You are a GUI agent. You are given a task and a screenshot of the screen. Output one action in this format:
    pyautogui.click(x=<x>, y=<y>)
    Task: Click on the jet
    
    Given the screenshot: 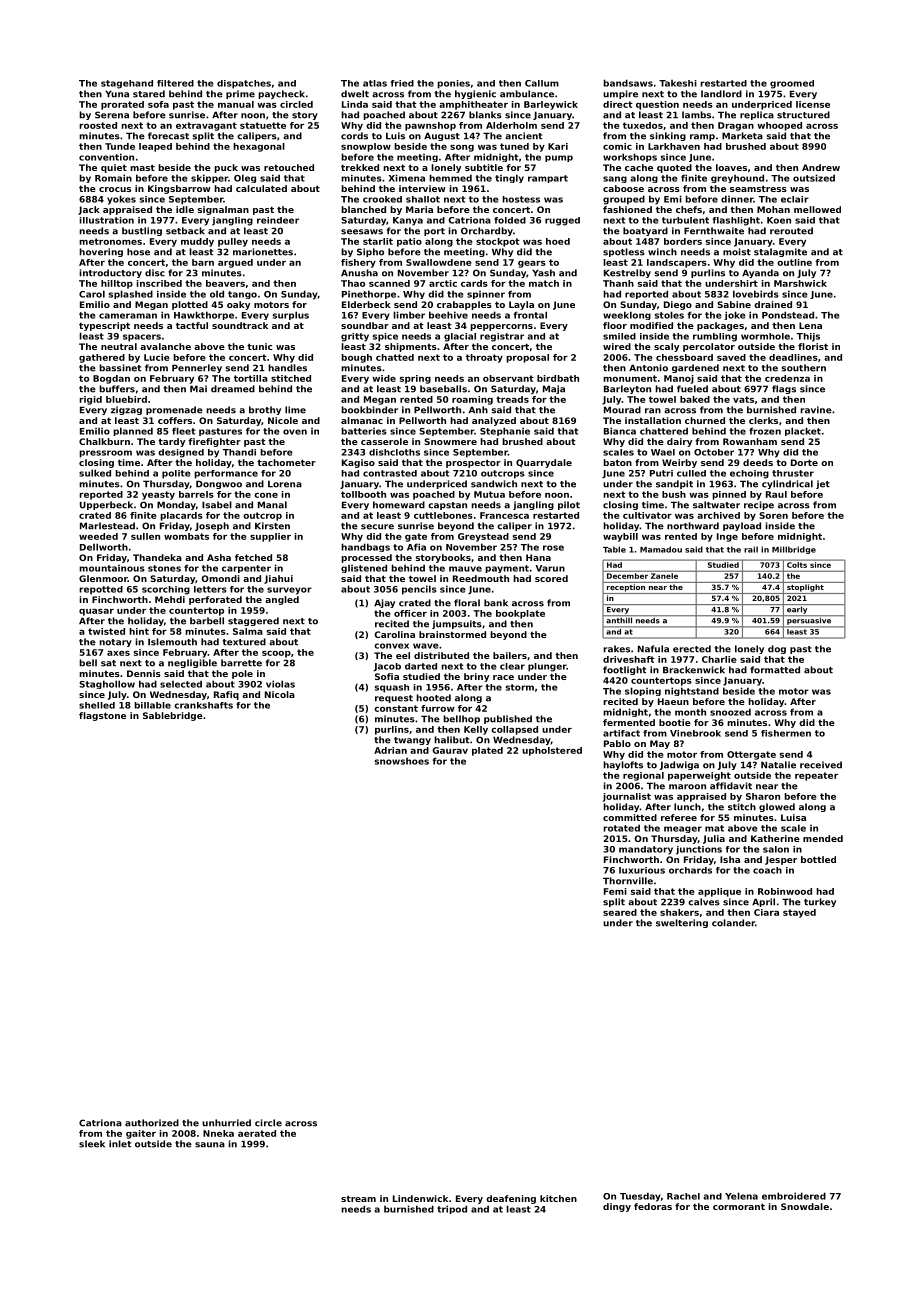 What is the action you would take?
    pyautogui.click(x=823, y=484)
